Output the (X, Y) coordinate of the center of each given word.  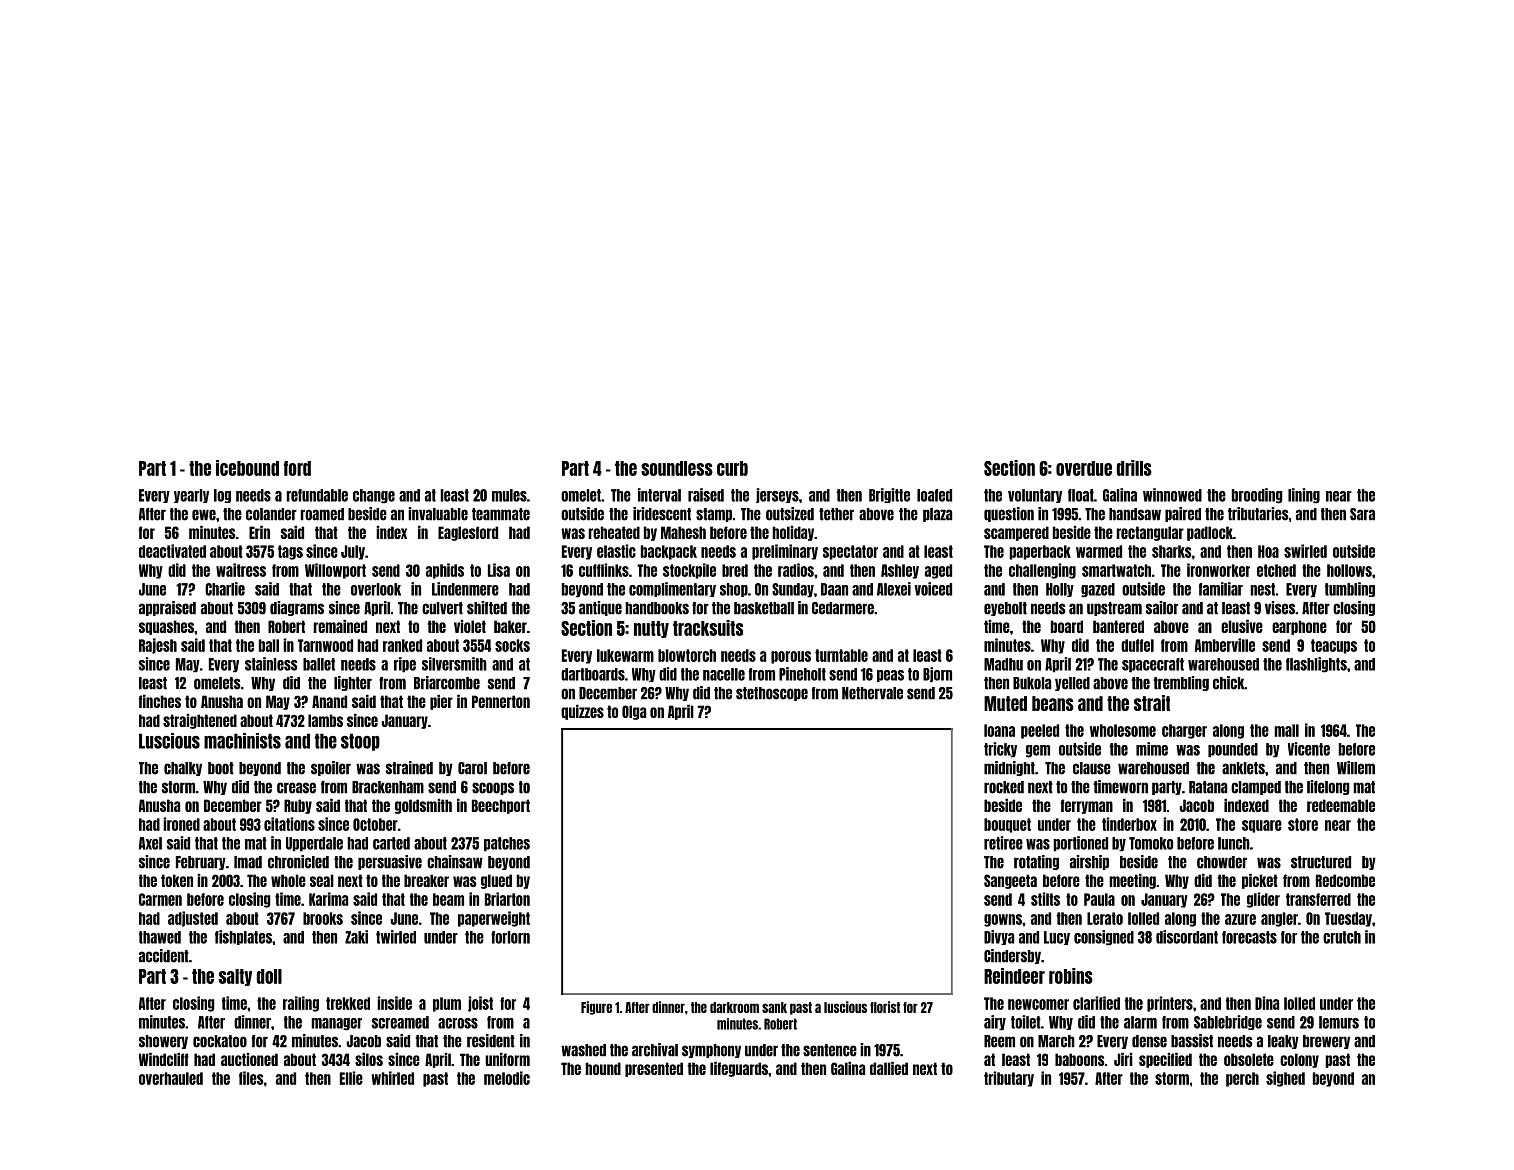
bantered (1118, 626)
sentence (830, 1050)
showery (163, 1042)
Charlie (225, 589)
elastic (616, 551)
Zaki (356, 937)
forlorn (510, 937)
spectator (850, 552)
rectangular (1150, 533)
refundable (317, 495)
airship (1089, 862)
